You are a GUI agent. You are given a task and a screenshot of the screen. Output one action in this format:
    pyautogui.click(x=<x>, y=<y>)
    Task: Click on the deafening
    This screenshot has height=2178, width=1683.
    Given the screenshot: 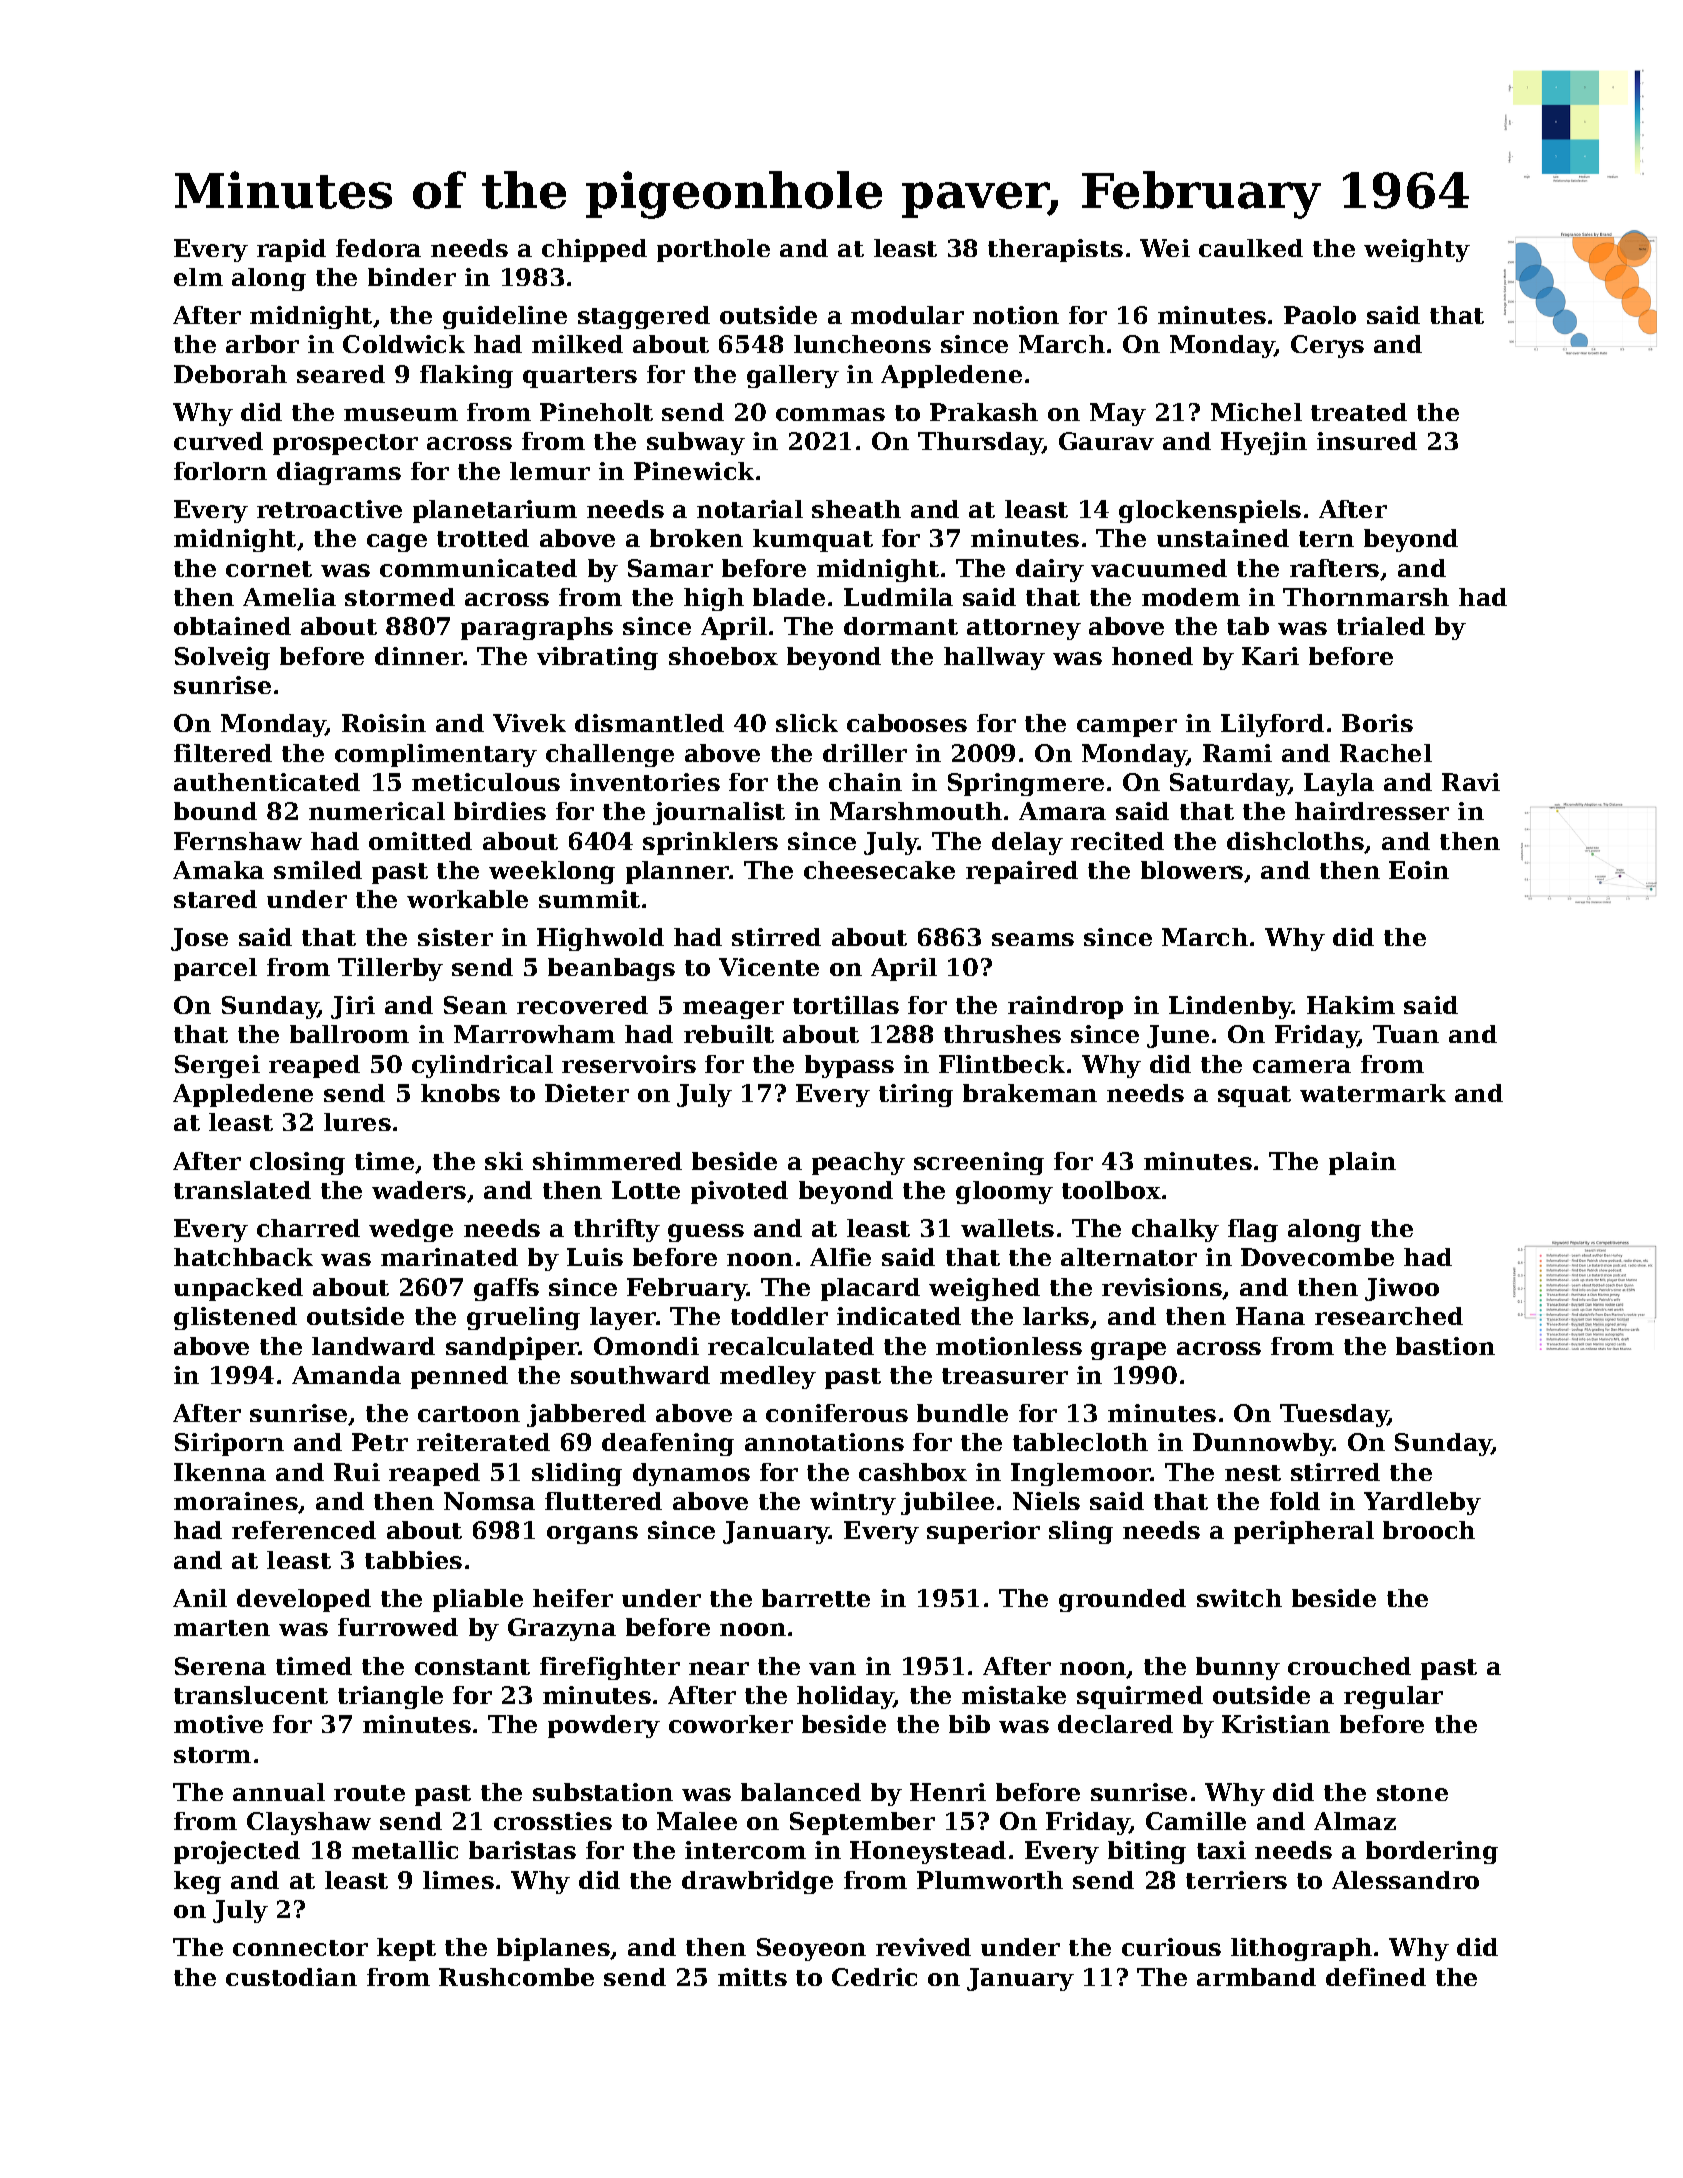 What is the action you would take?
    pyautogui.click(x=668, y=1444)
